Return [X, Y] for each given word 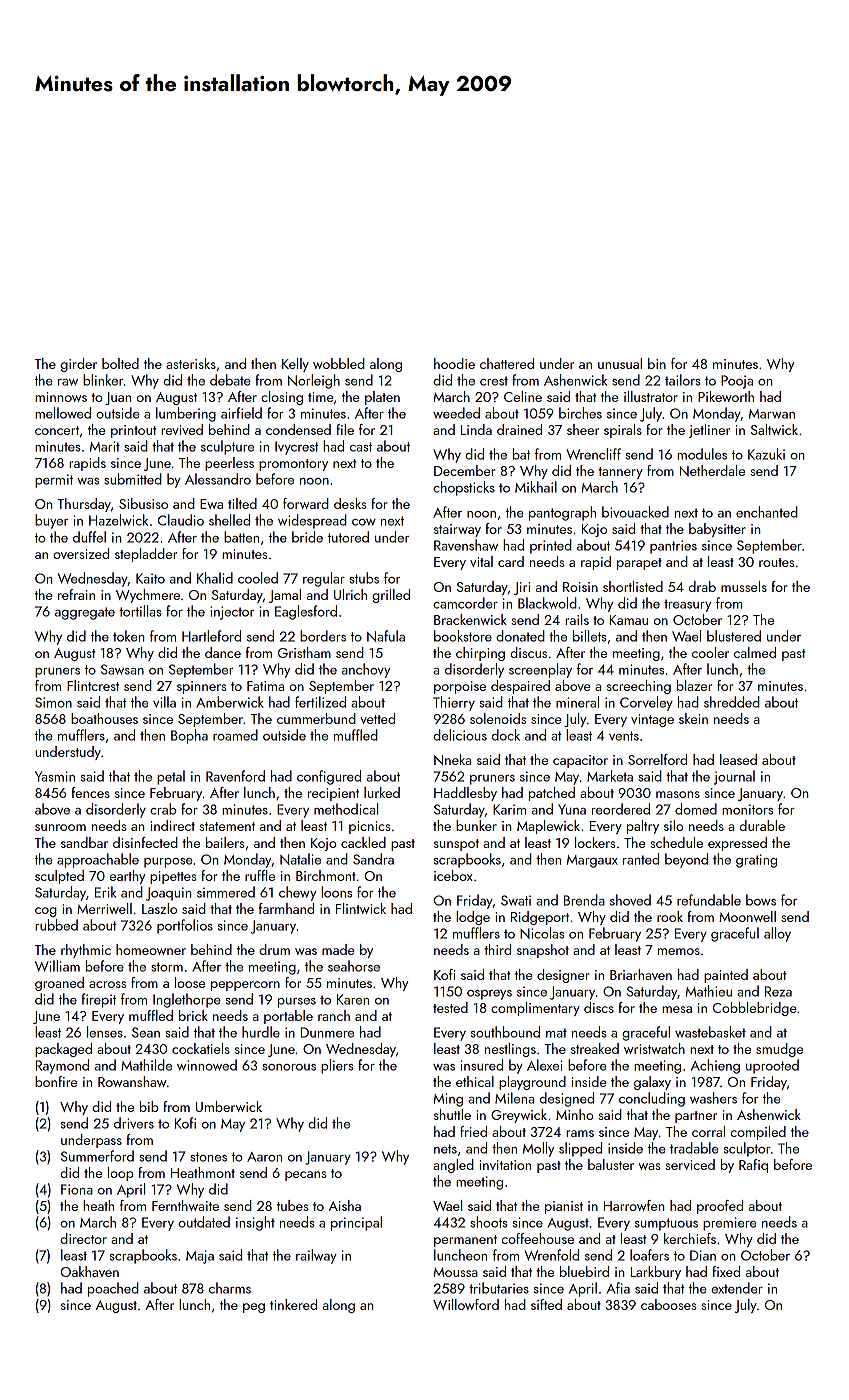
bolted [120, 363]
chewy [297, 893]
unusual [620, 363]
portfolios [185, 926]
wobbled [339, 363]
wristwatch [654, 1048]
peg [254, 1308]
